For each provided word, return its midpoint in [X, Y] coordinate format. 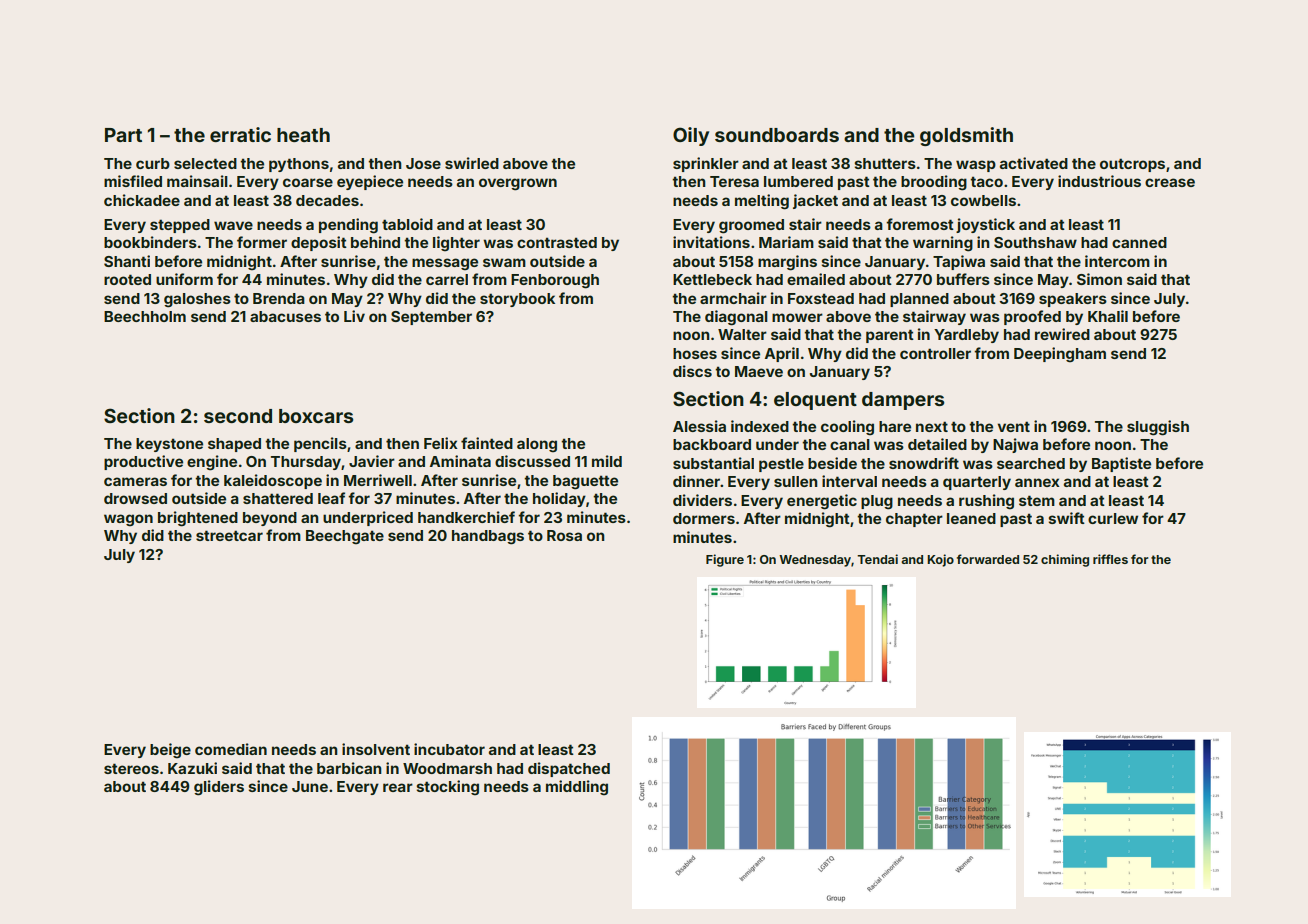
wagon [128, 520]
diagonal [736, 318]
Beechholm [145, 316]
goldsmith [966, 136]
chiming [1065, 560]
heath [303, 135]
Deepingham [1060, 355]
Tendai [877, 559]
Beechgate [345, 537]
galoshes [197, 300]
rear [398, 787]
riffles [1110, 559]
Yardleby [966, 336]
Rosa [564, 535]
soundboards [777, 135]
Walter [742, 334]
